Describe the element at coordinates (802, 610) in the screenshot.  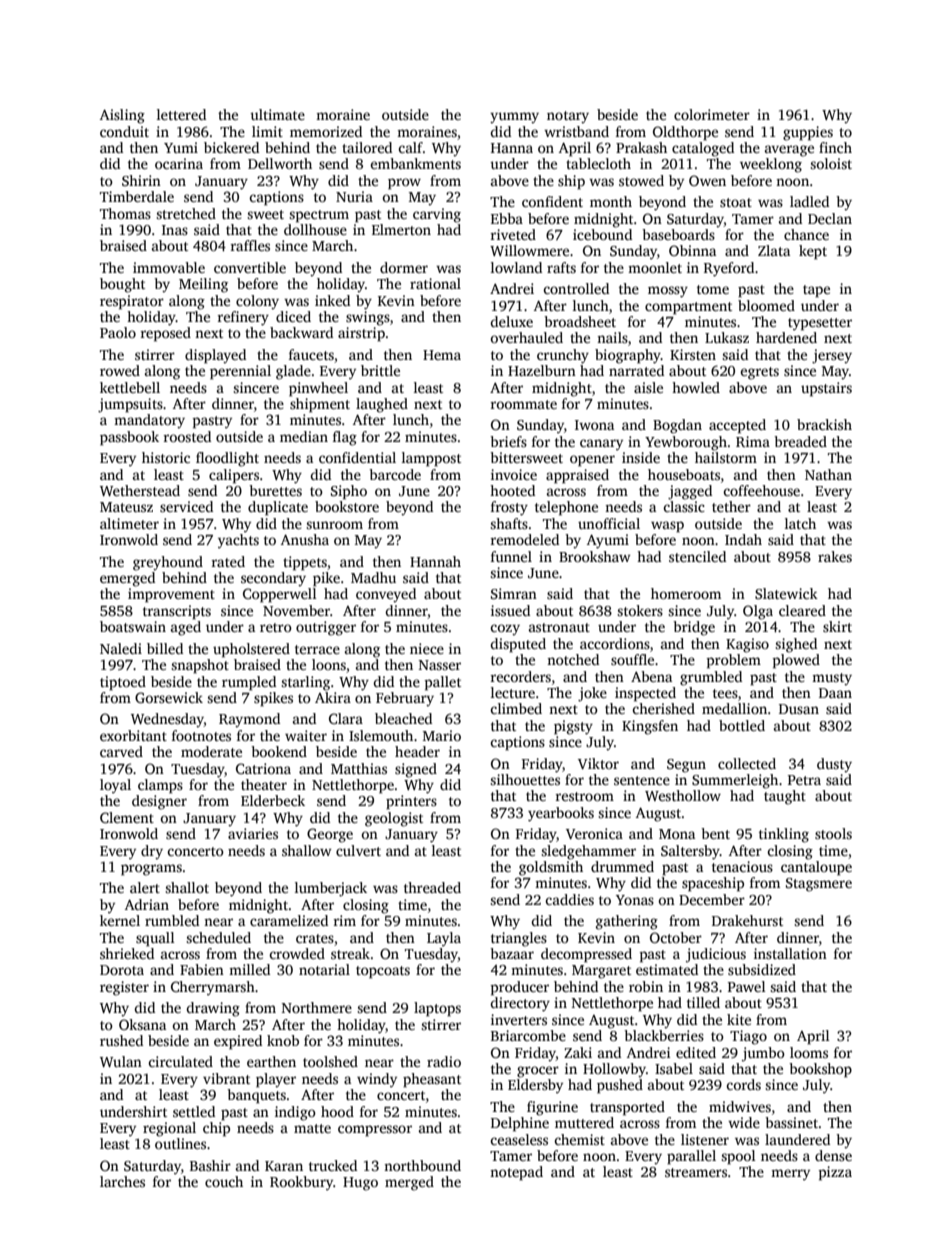
I see `cleared` at that location.
